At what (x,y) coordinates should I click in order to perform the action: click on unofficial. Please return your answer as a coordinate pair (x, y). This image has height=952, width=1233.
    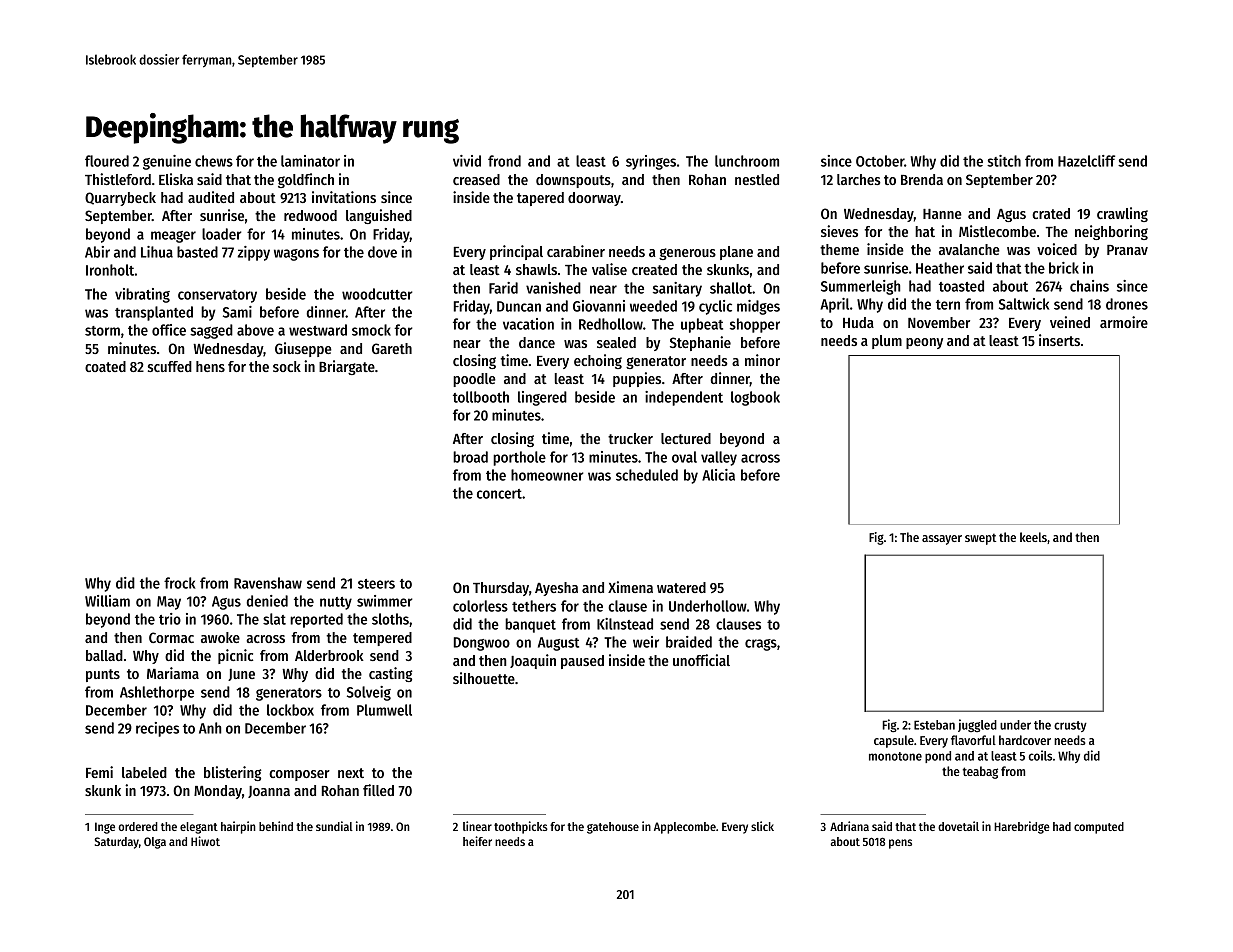
    Looking at the image, I should click on (701, 660).
